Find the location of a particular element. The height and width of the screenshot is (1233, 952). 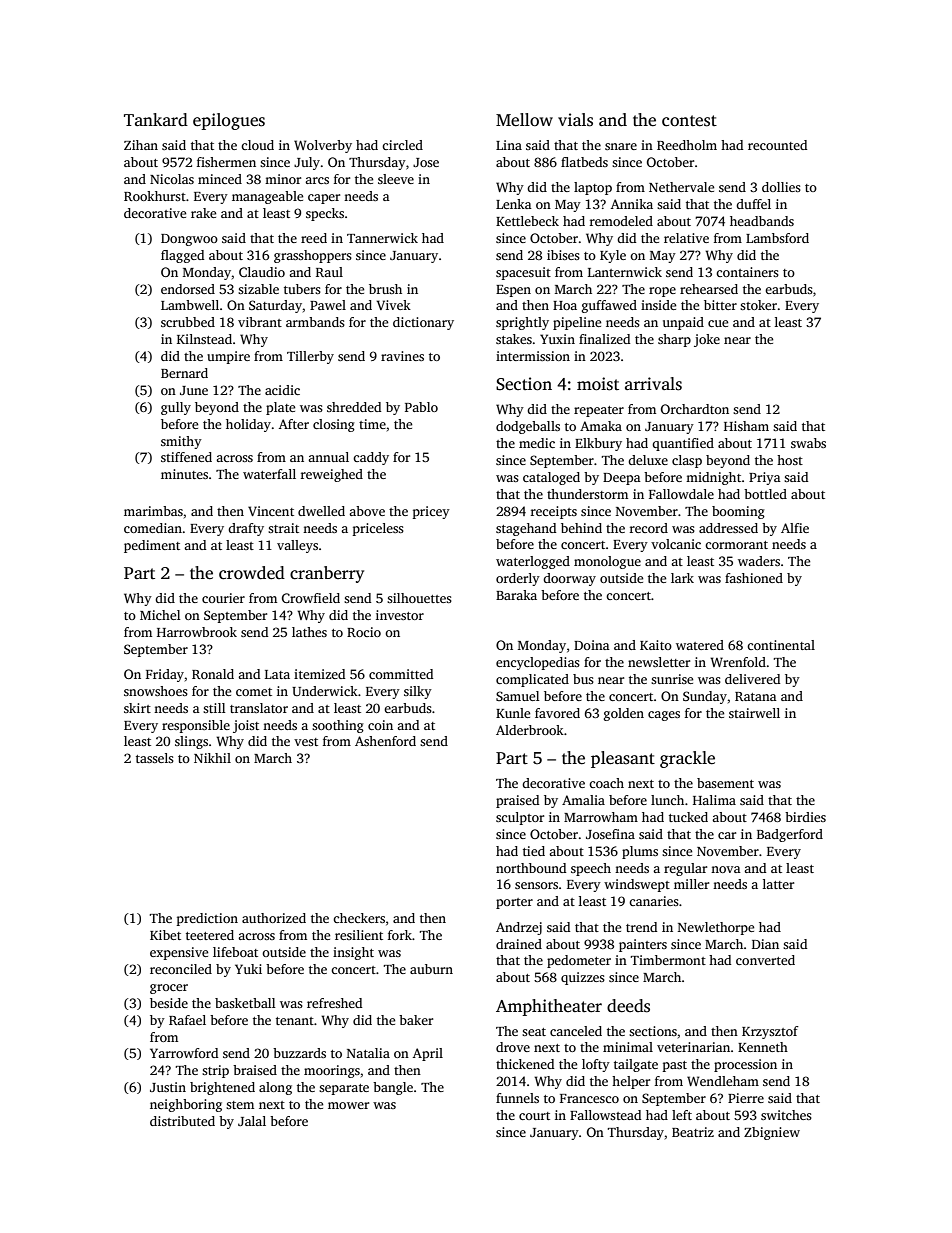

flagged is located at coordinates (182, 256).
